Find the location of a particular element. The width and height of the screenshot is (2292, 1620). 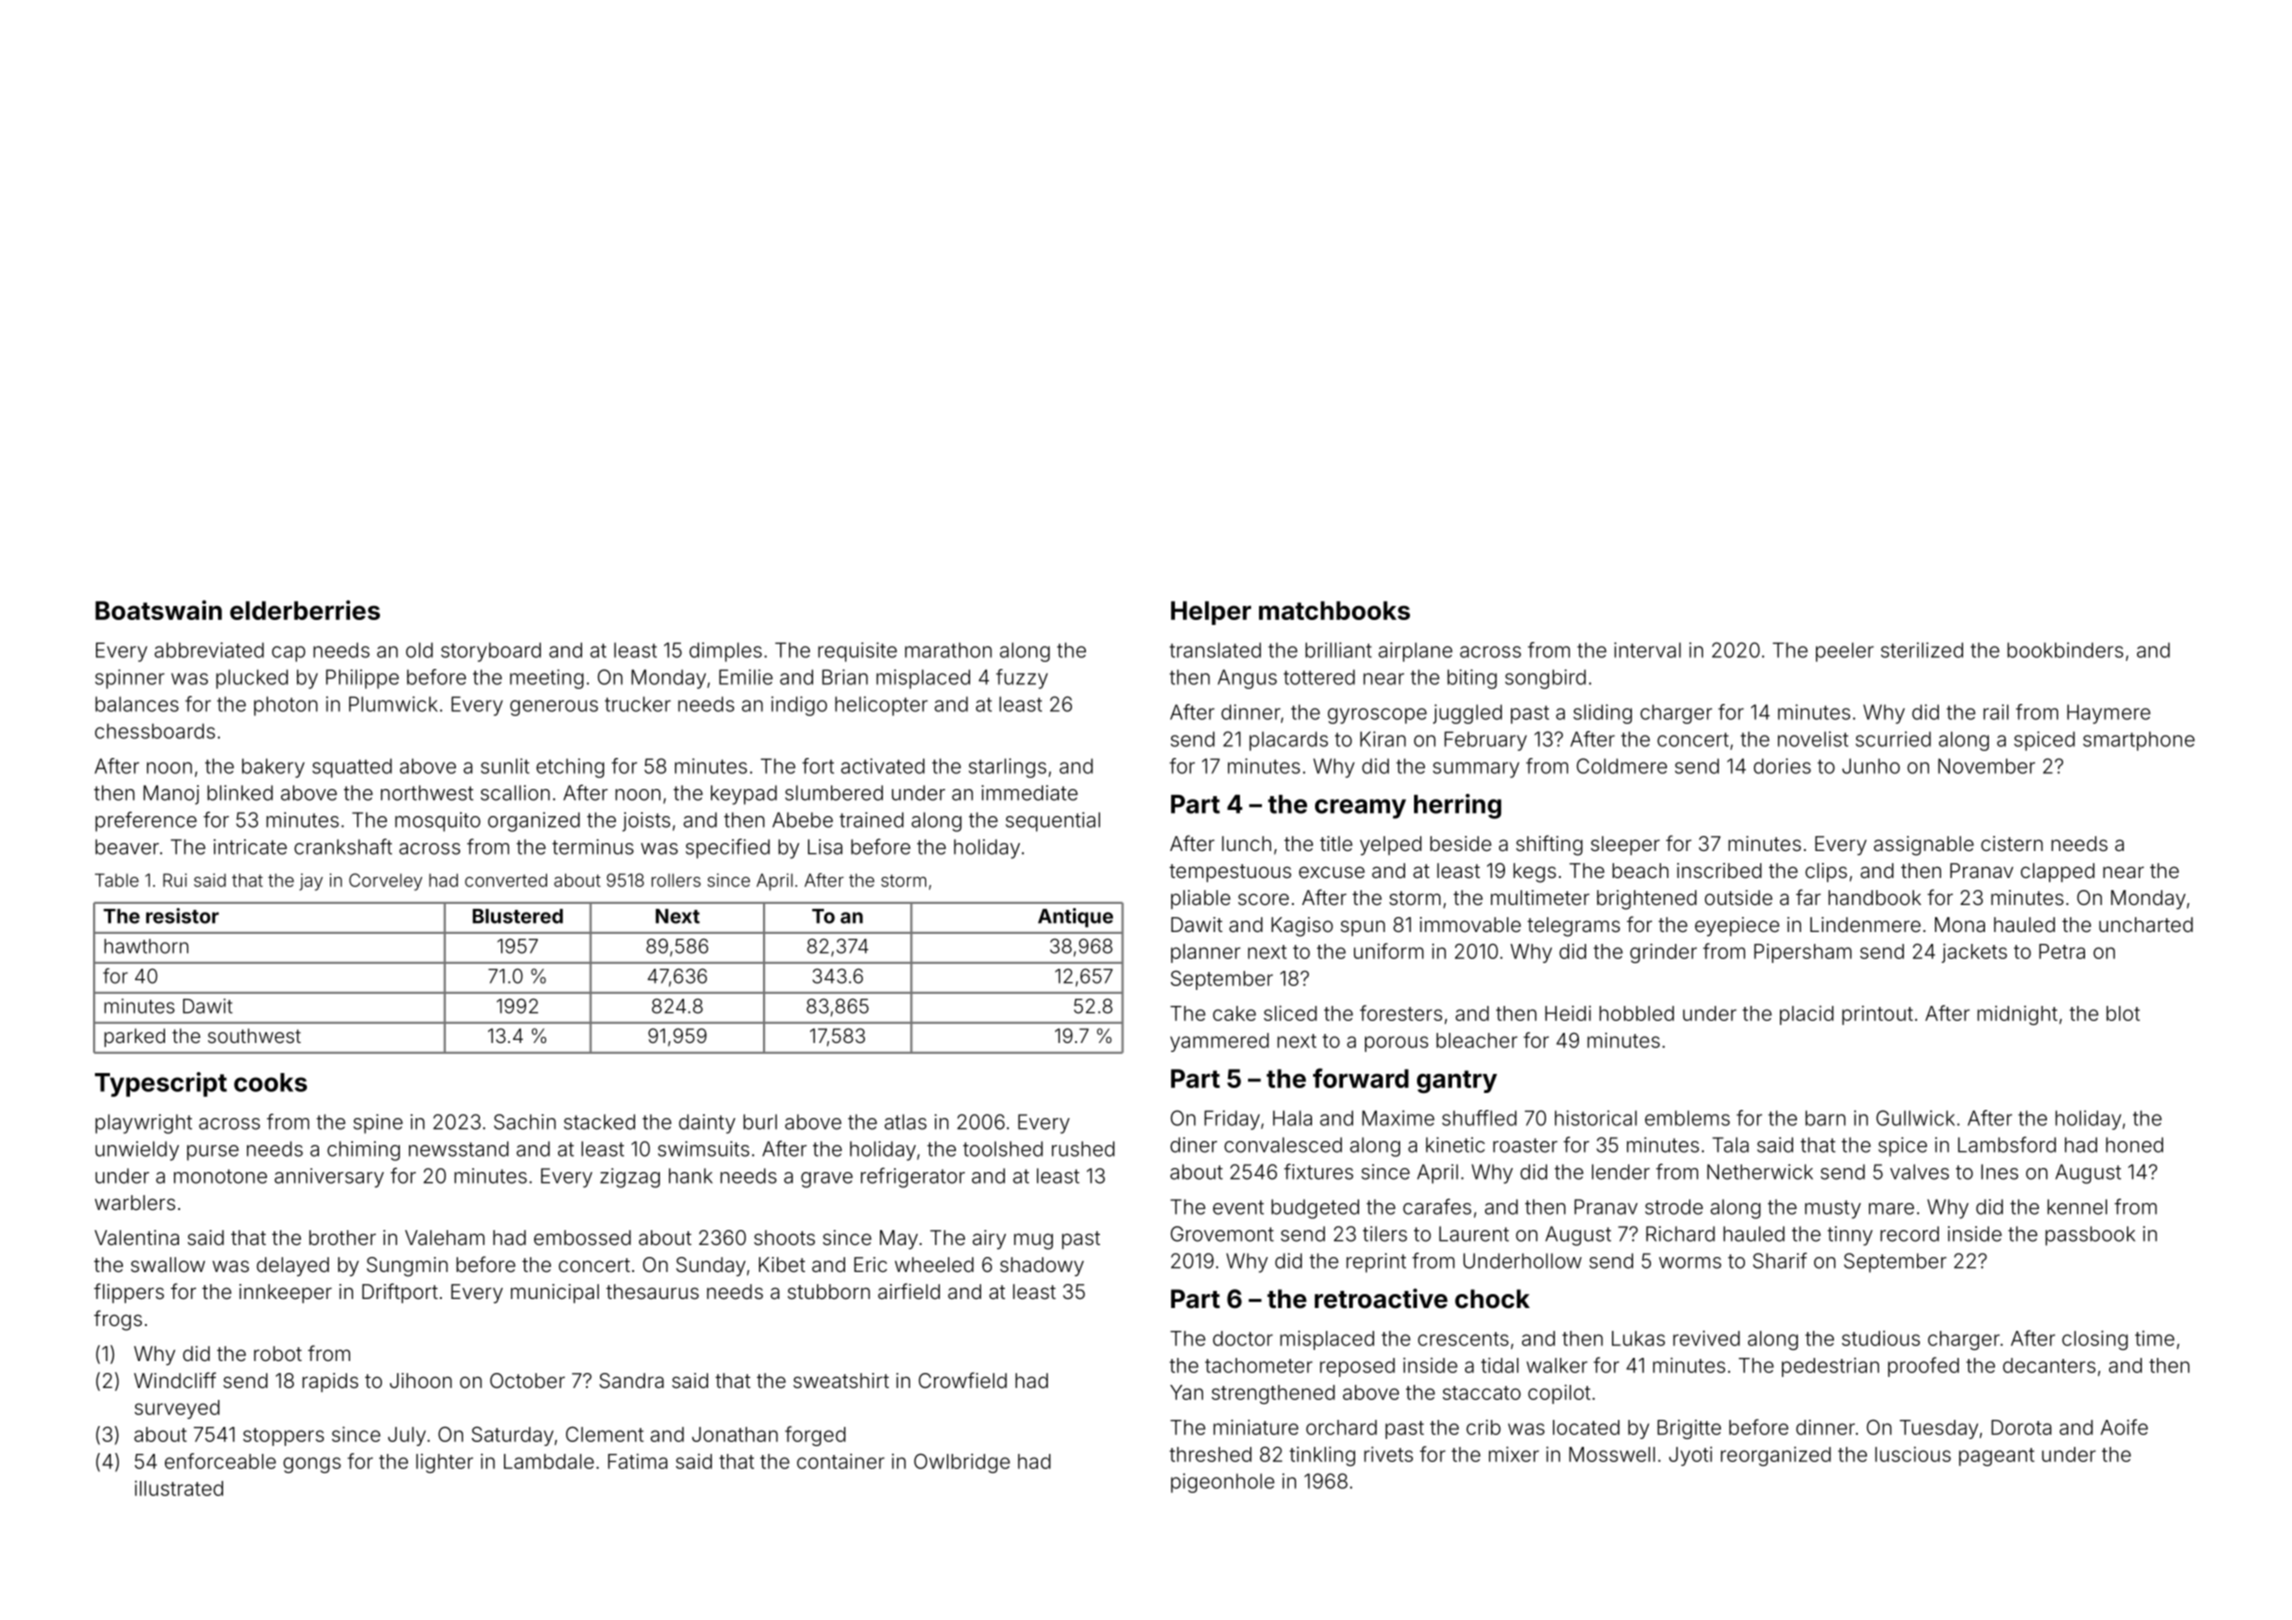

Dorota is located at coordinates (2021, 1427).
